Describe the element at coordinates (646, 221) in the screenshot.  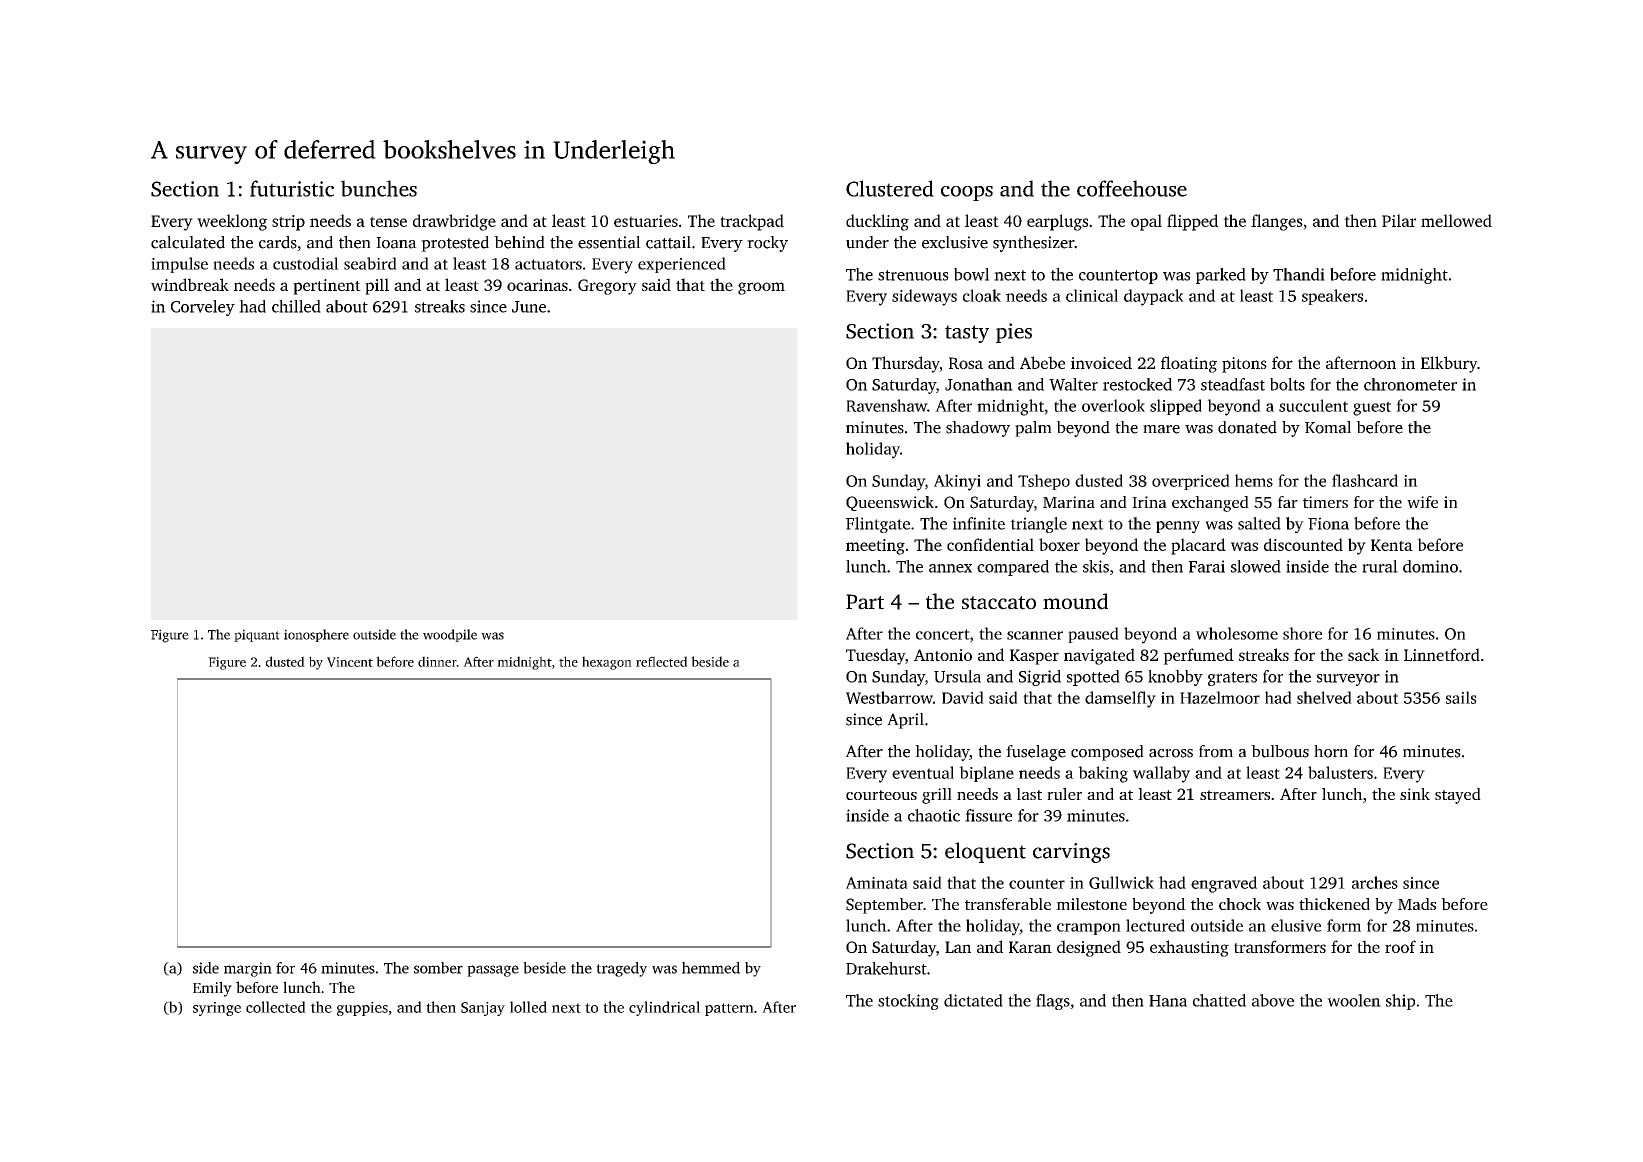
I see `estuaries` at that location.
